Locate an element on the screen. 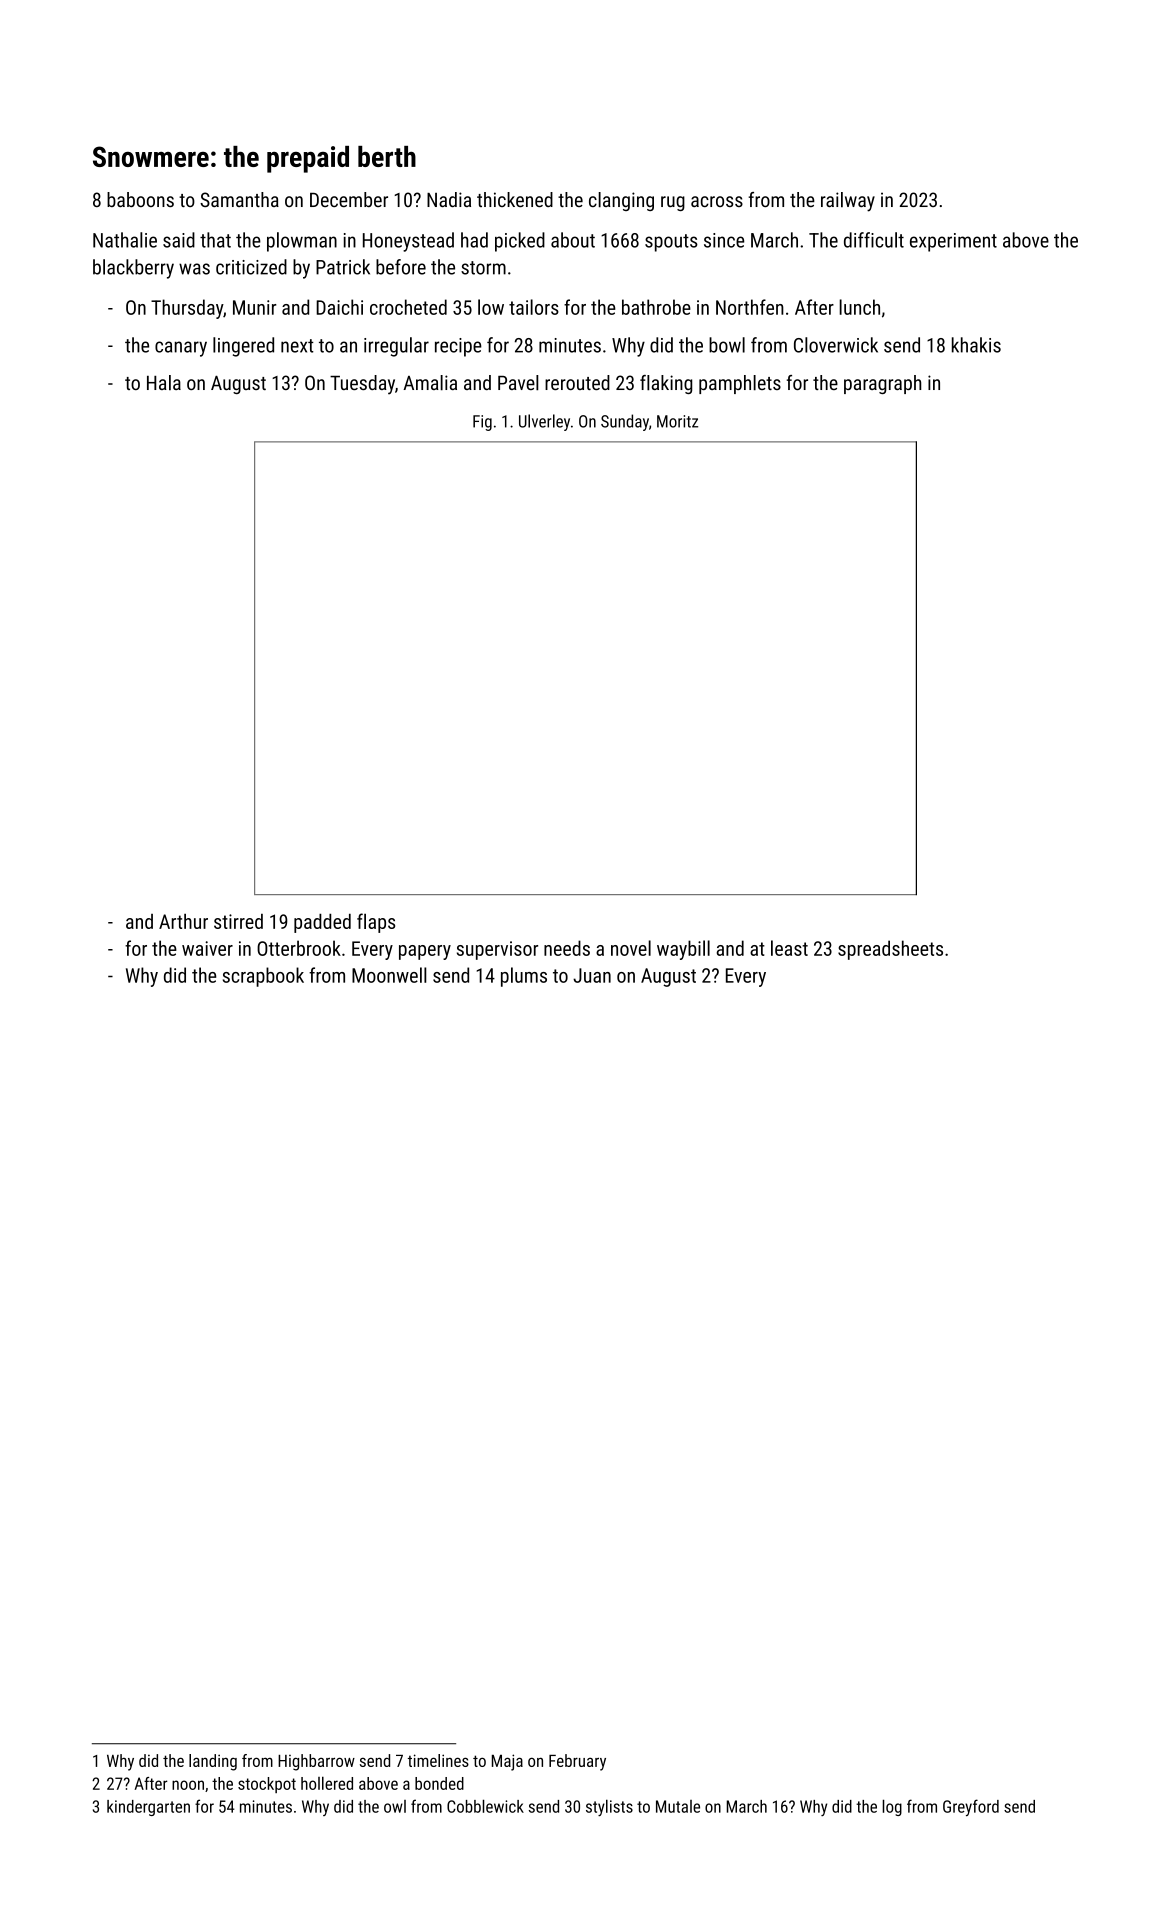 Image resolution: width=1171 pixels, height=1928 pixels. Sunday is located at coordinates (625, 422).
